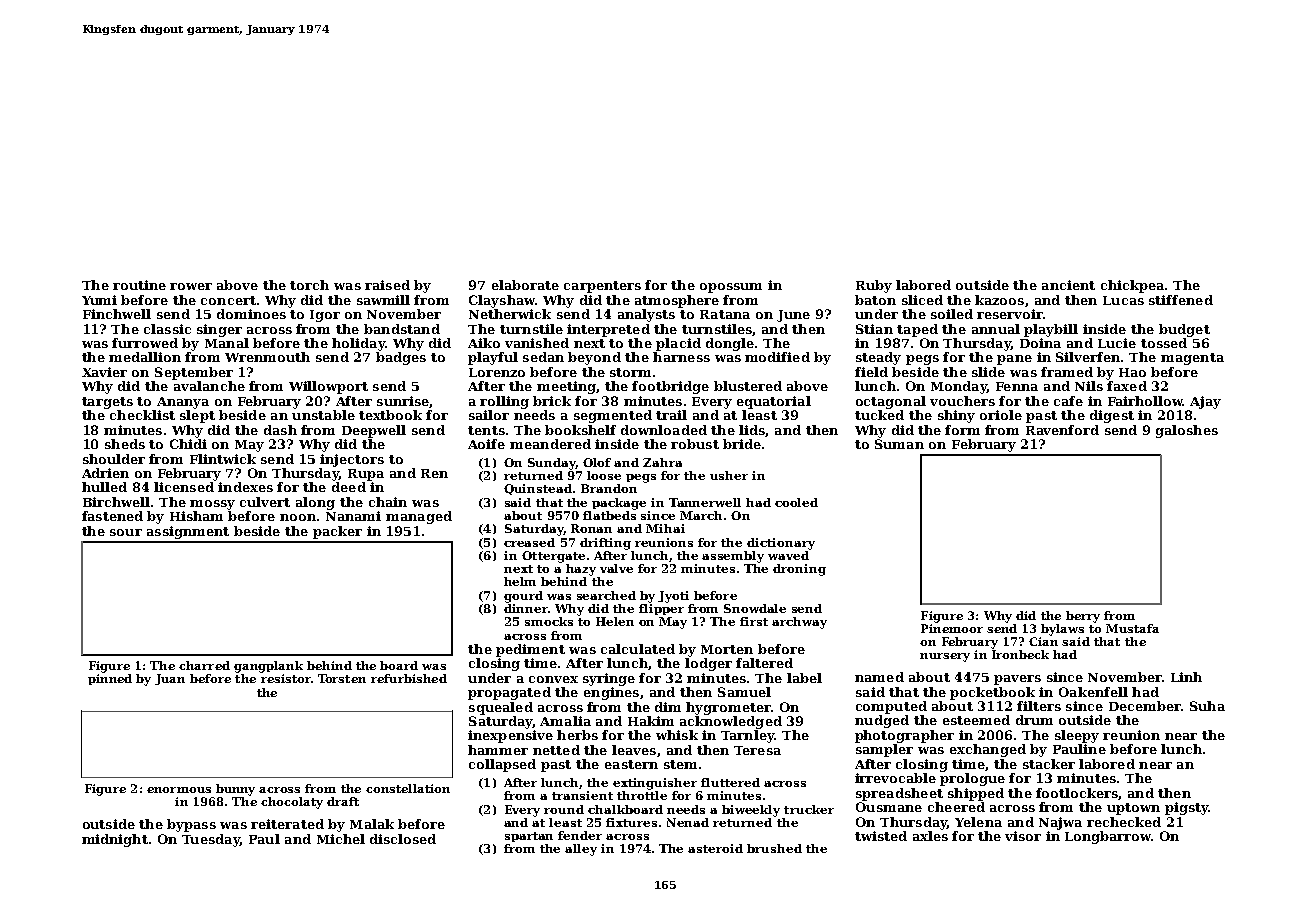 This document has width=1308, height=924. I want to click on tents, so click(486, 430).
